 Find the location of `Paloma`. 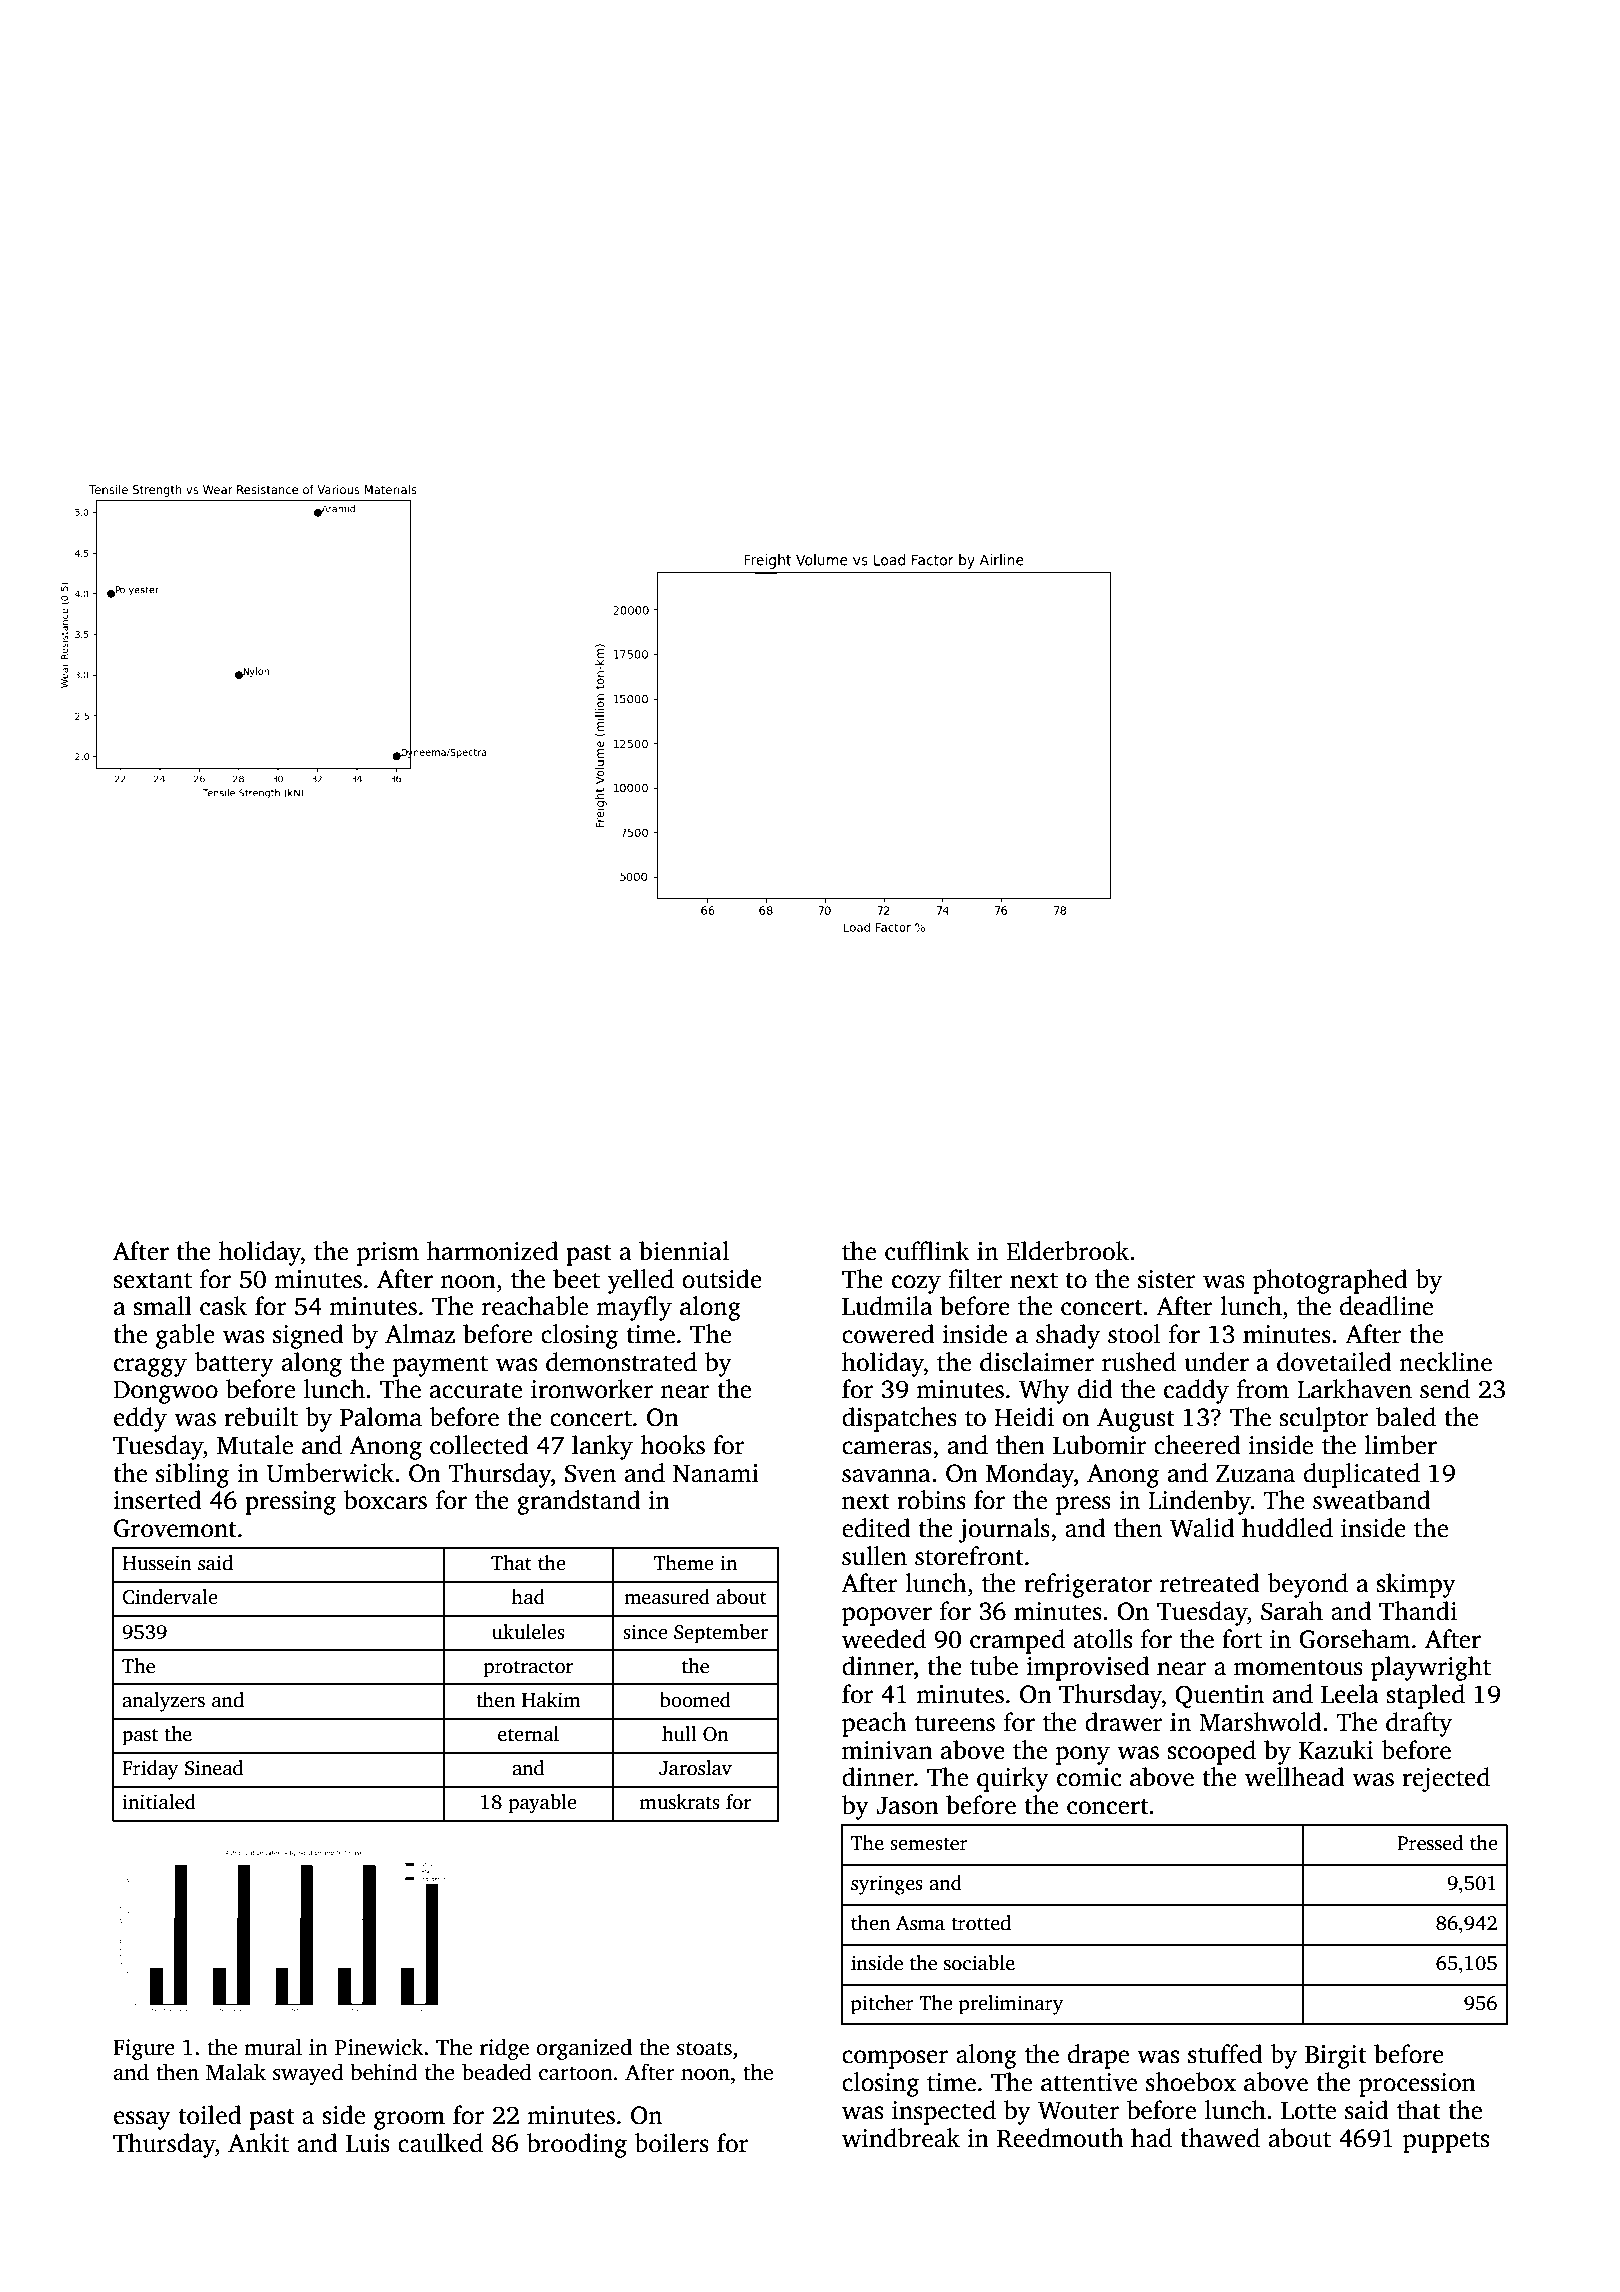

Paloma is located at coordinates (381, 1417).
